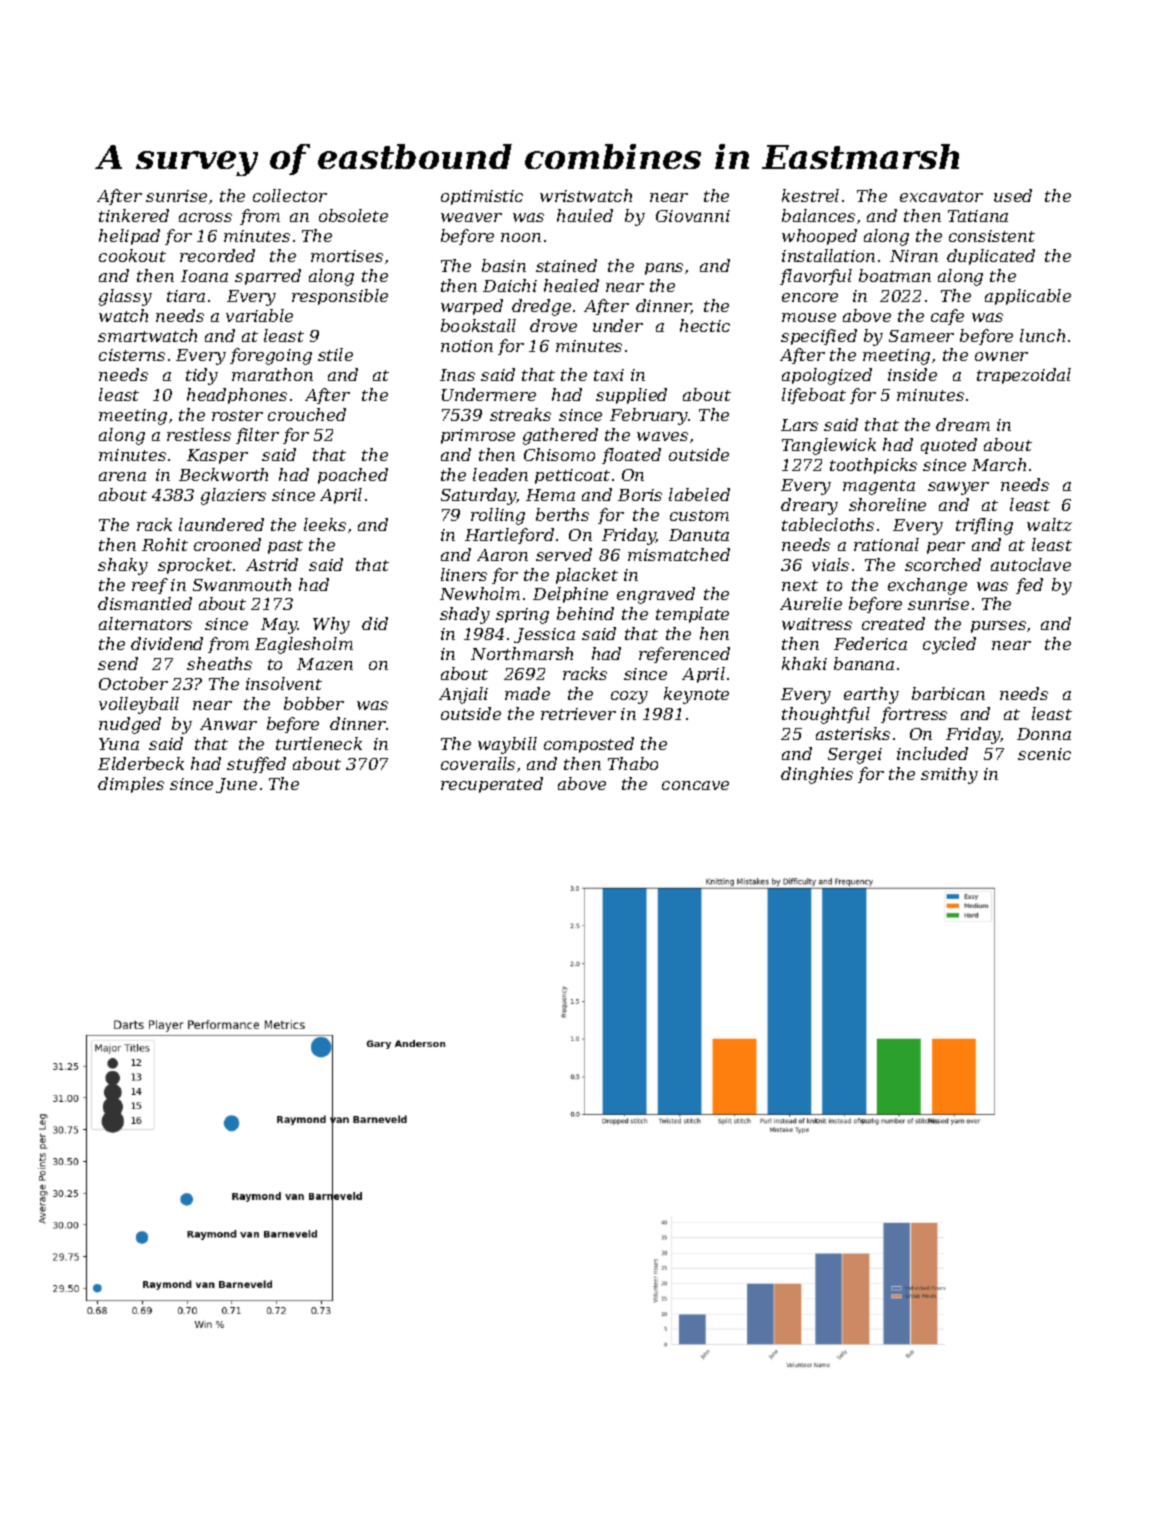 The width and height of the document is (1171, 1515). I want to click on referenced, so click(684, 655).
